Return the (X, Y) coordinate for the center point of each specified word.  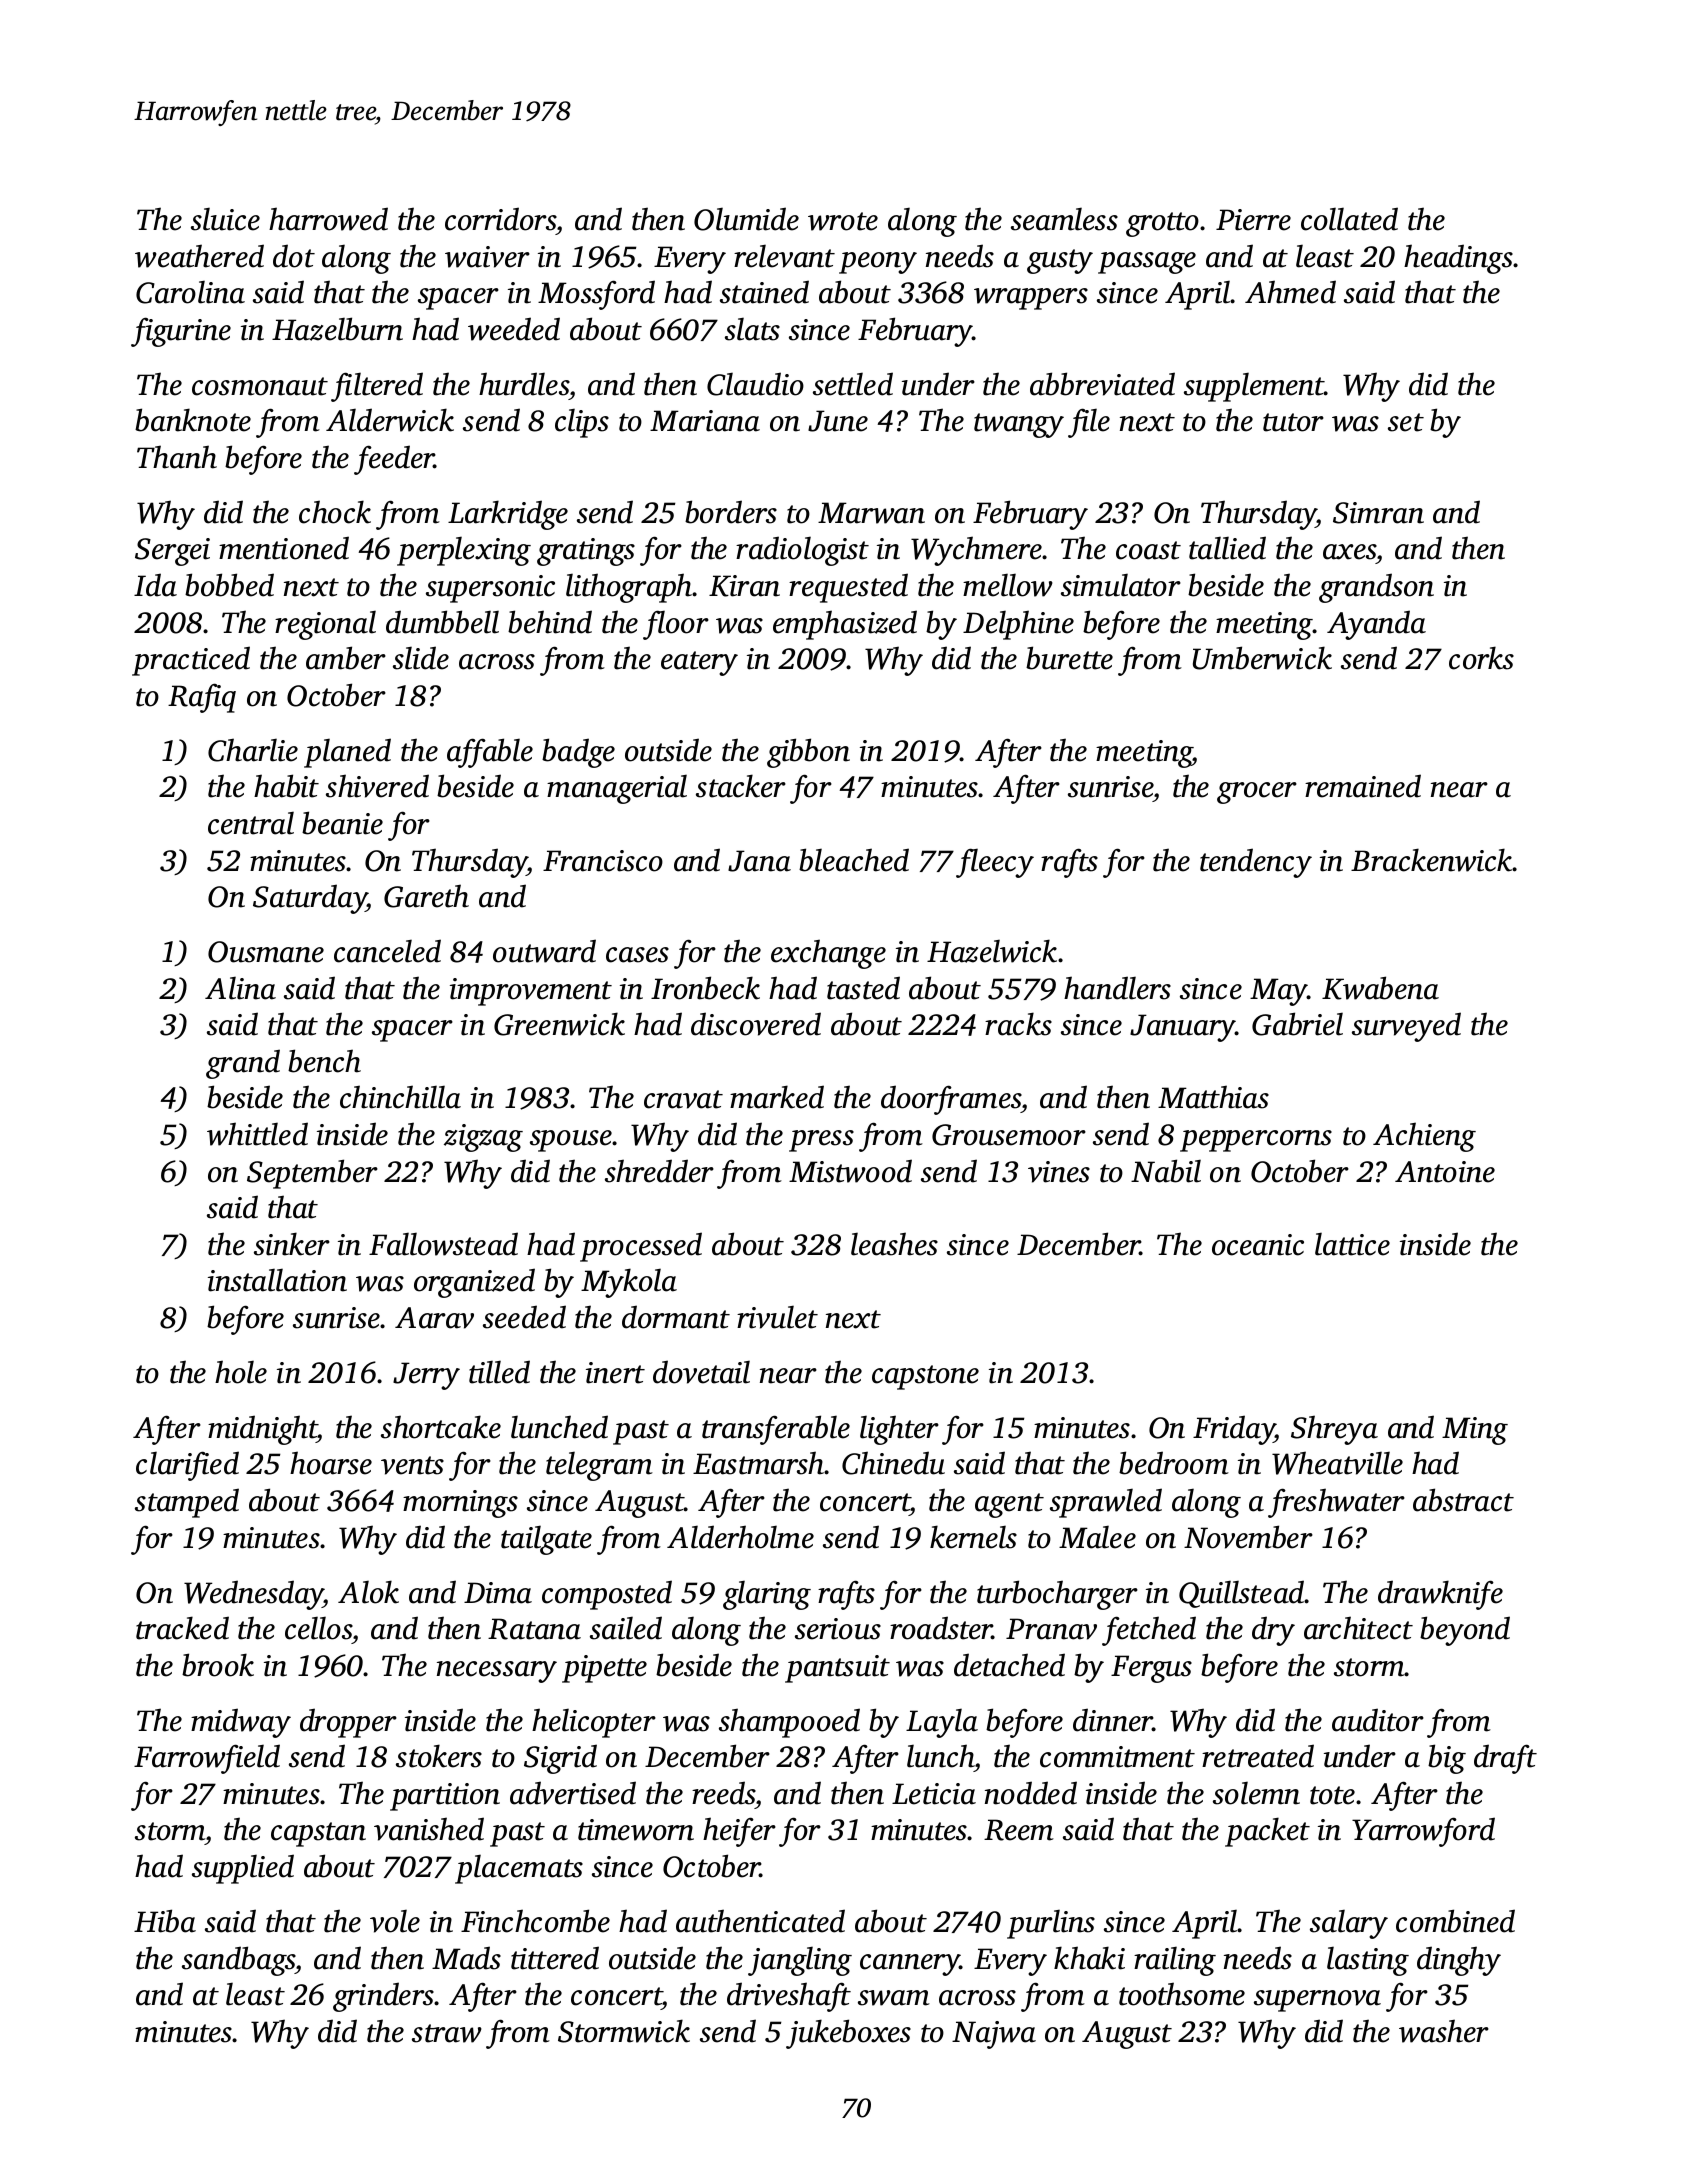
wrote (843, 221)
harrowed (328, 219)
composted (607, 1595)
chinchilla (400, 1097)
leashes (894, 1244)
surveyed (1406, 1027)
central (251, 823)
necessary (497, 1672)
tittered (555, 1958)
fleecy (995, 863)
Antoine (1445, 1172)
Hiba (165, 1921)
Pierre (1253, 220)
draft (1505, 1759)
